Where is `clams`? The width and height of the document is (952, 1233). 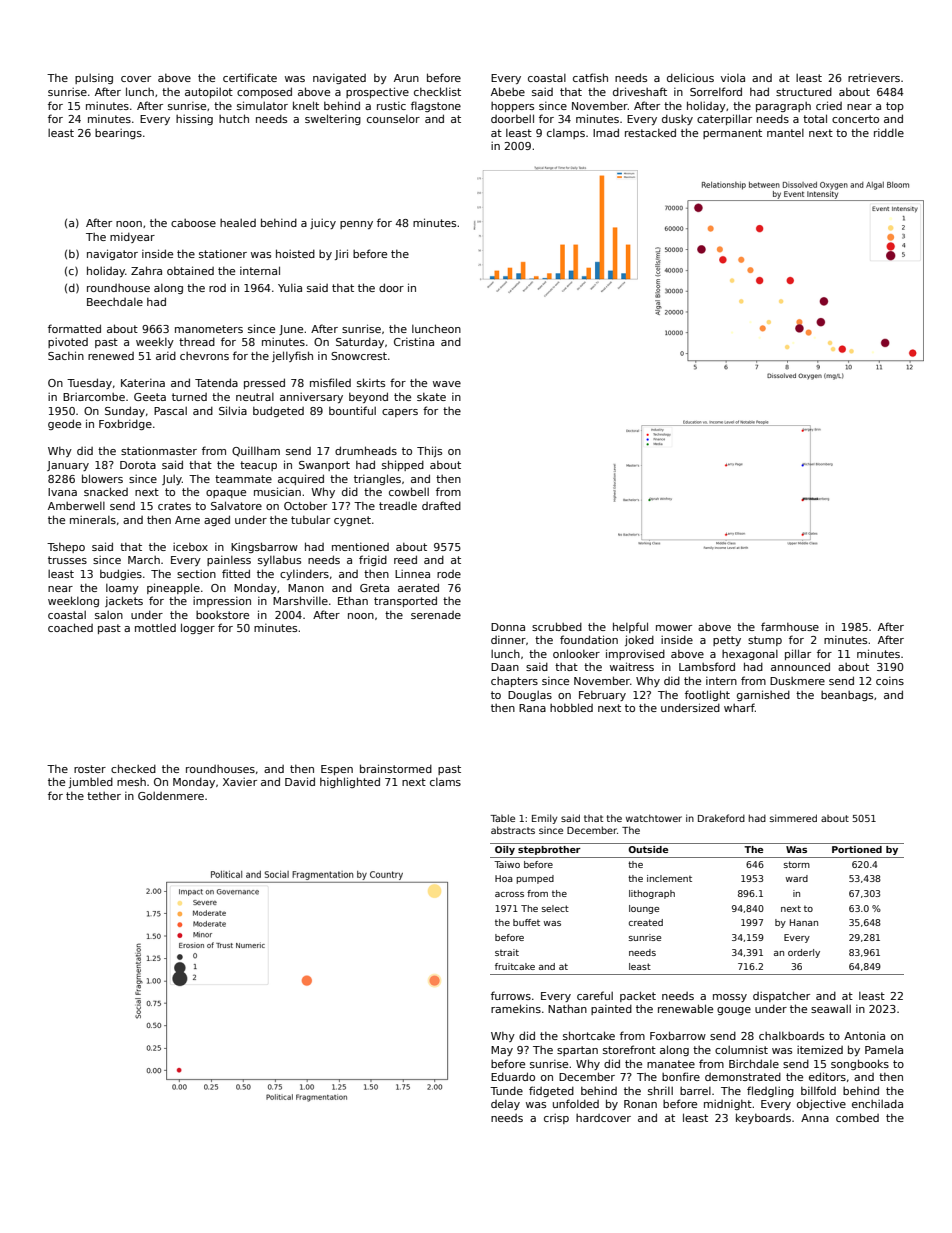
clams is located at coordinates (445, 782).
